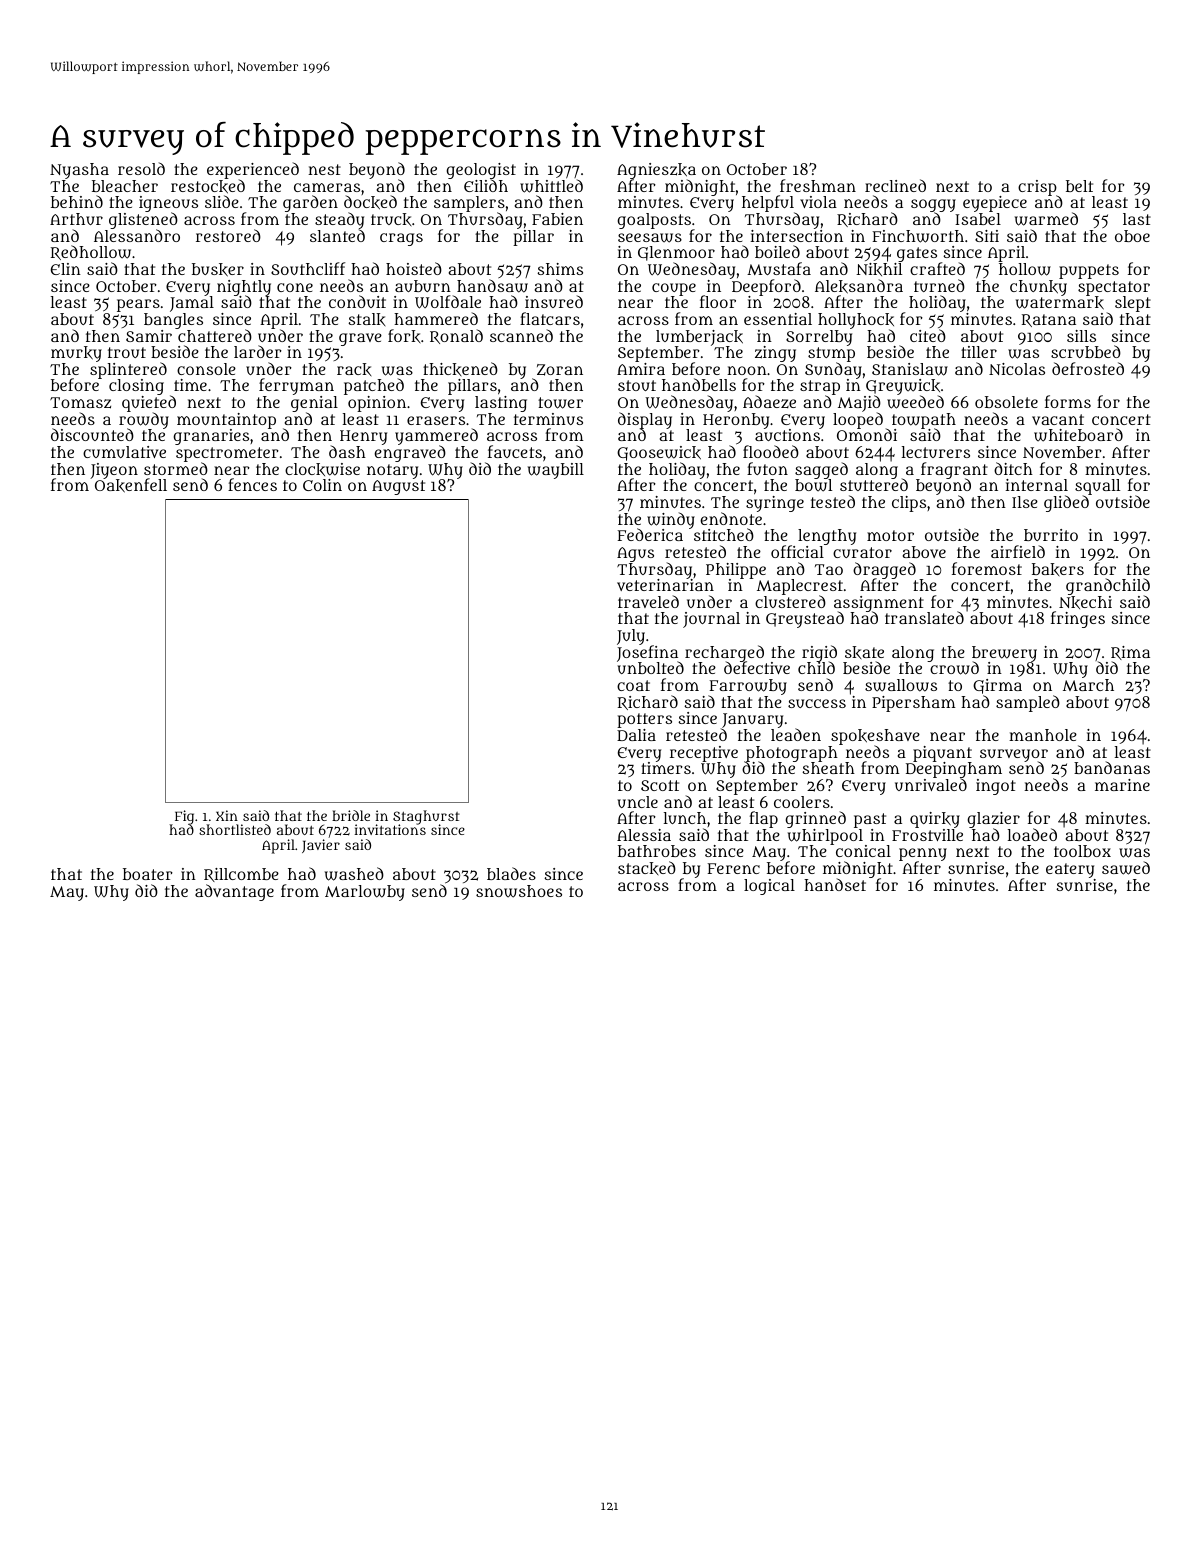 This screenshot has width=1201, height=1554. Describe the element at coordinates (414, 268) in the screenshot. I see `hoisted` at that location.
